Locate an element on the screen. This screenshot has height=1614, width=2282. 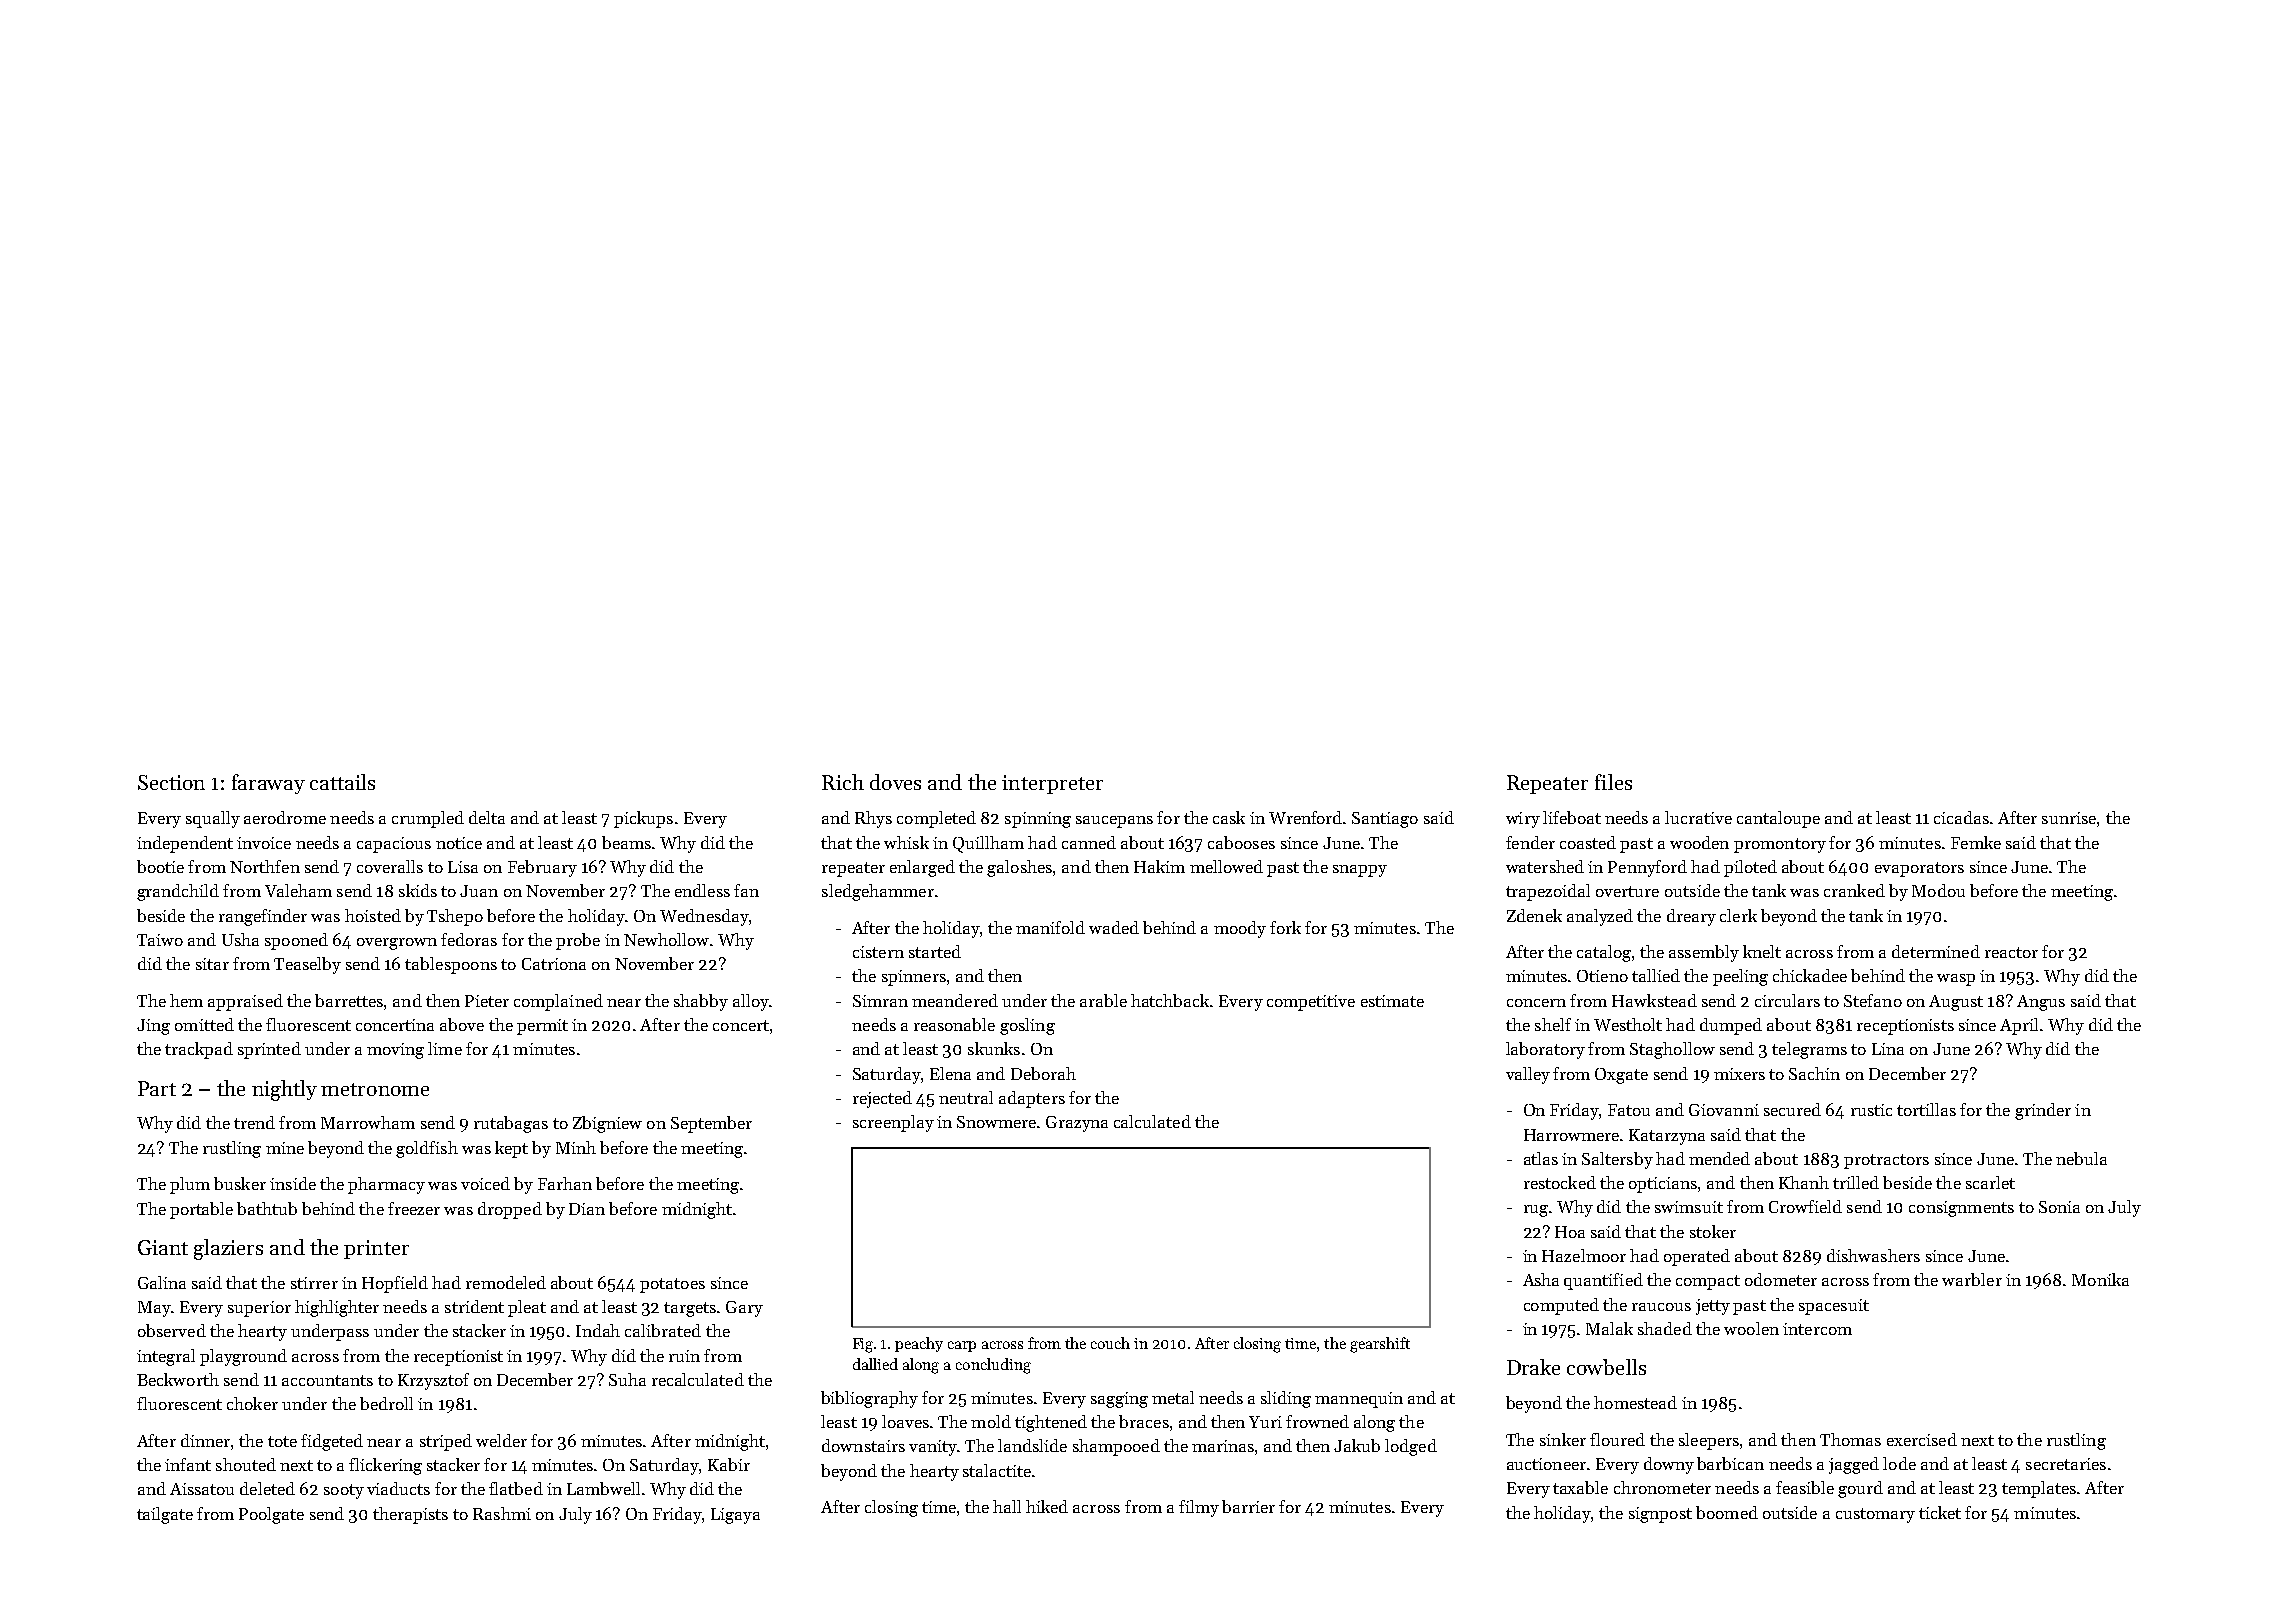
sagging is located at coordinates (1119, 1400).
